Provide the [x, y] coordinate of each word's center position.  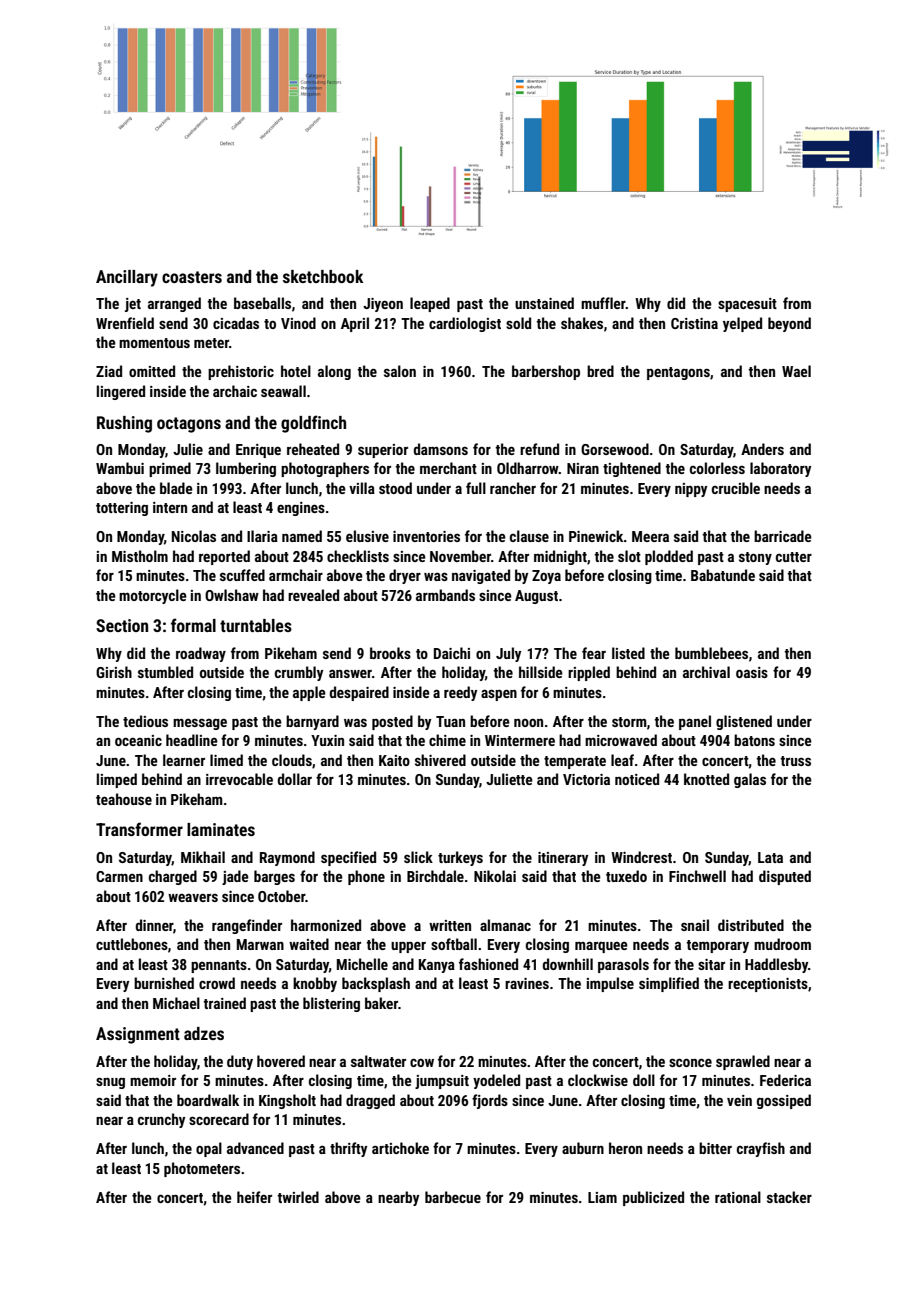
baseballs [262, 303]
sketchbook [323, 276]
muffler [603, 303]
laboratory [780, 469]
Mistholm [140, 556]
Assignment [138, 1035]
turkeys [460, 858]
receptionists [768, 985]
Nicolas [194, 536]
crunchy [161, 1120]
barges [274, 877]
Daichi [452, 653]
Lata [770, 857]
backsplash [376, 984]
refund [539, 449]
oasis [752, 672]
